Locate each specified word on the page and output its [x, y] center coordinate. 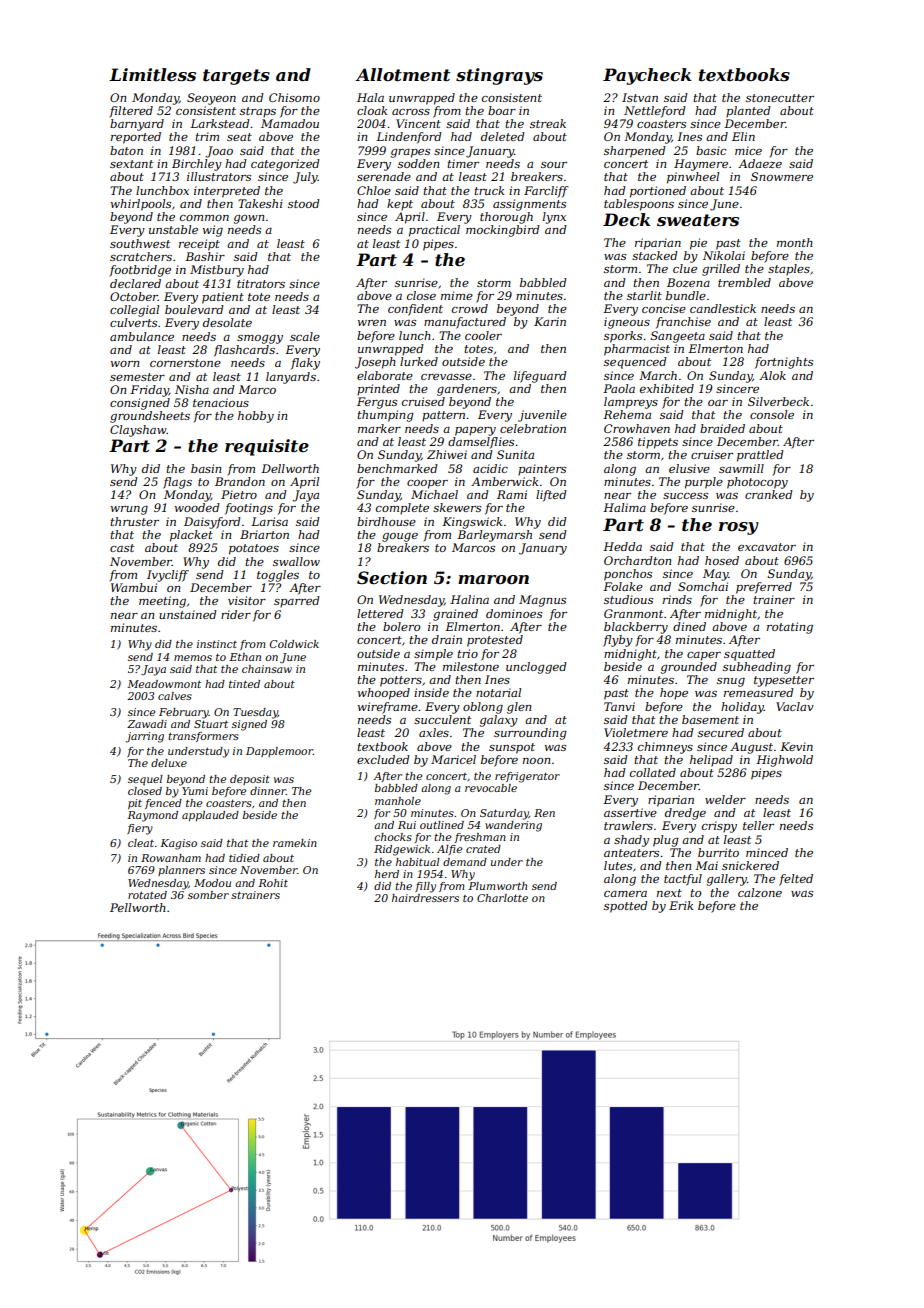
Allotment [402, 74]
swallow [296, 561]
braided [722, 428]
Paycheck [647, 76]
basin [206, 468]
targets [236, 77]
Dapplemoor [279, 752]
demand [465, 862]
